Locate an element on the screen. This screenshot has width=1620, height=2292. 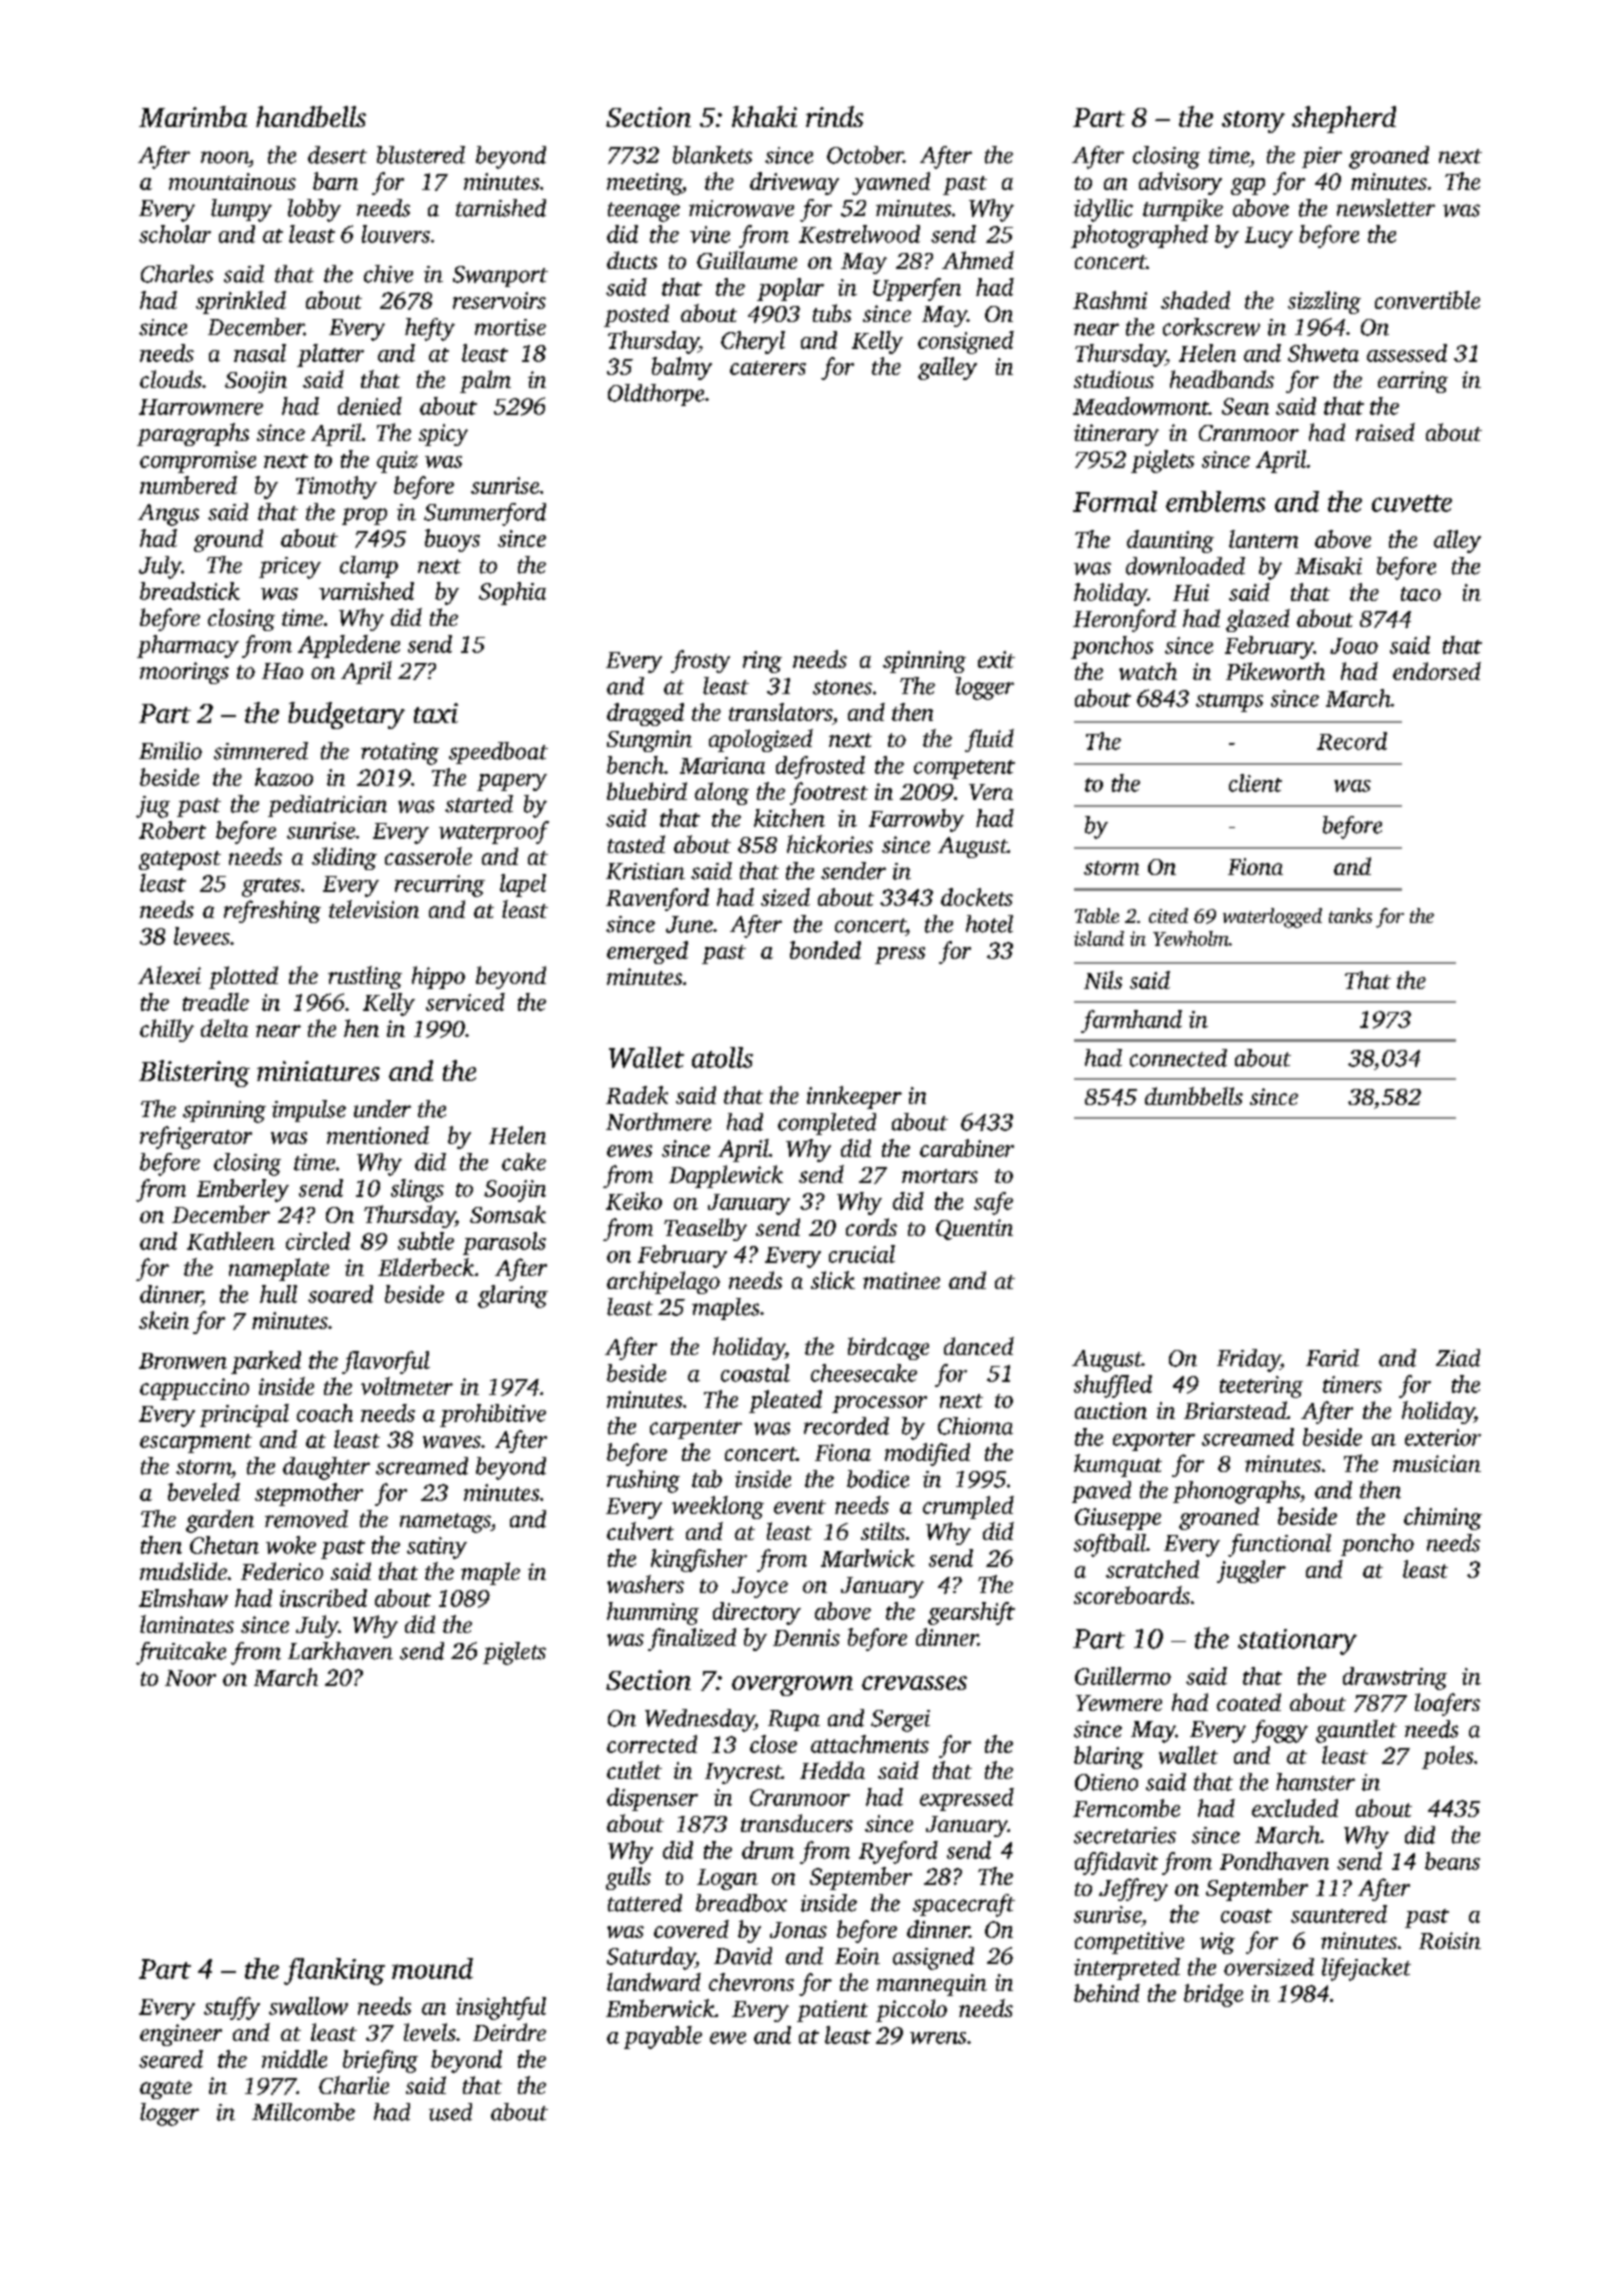
Formal is located at coordinates (1115, 501).
